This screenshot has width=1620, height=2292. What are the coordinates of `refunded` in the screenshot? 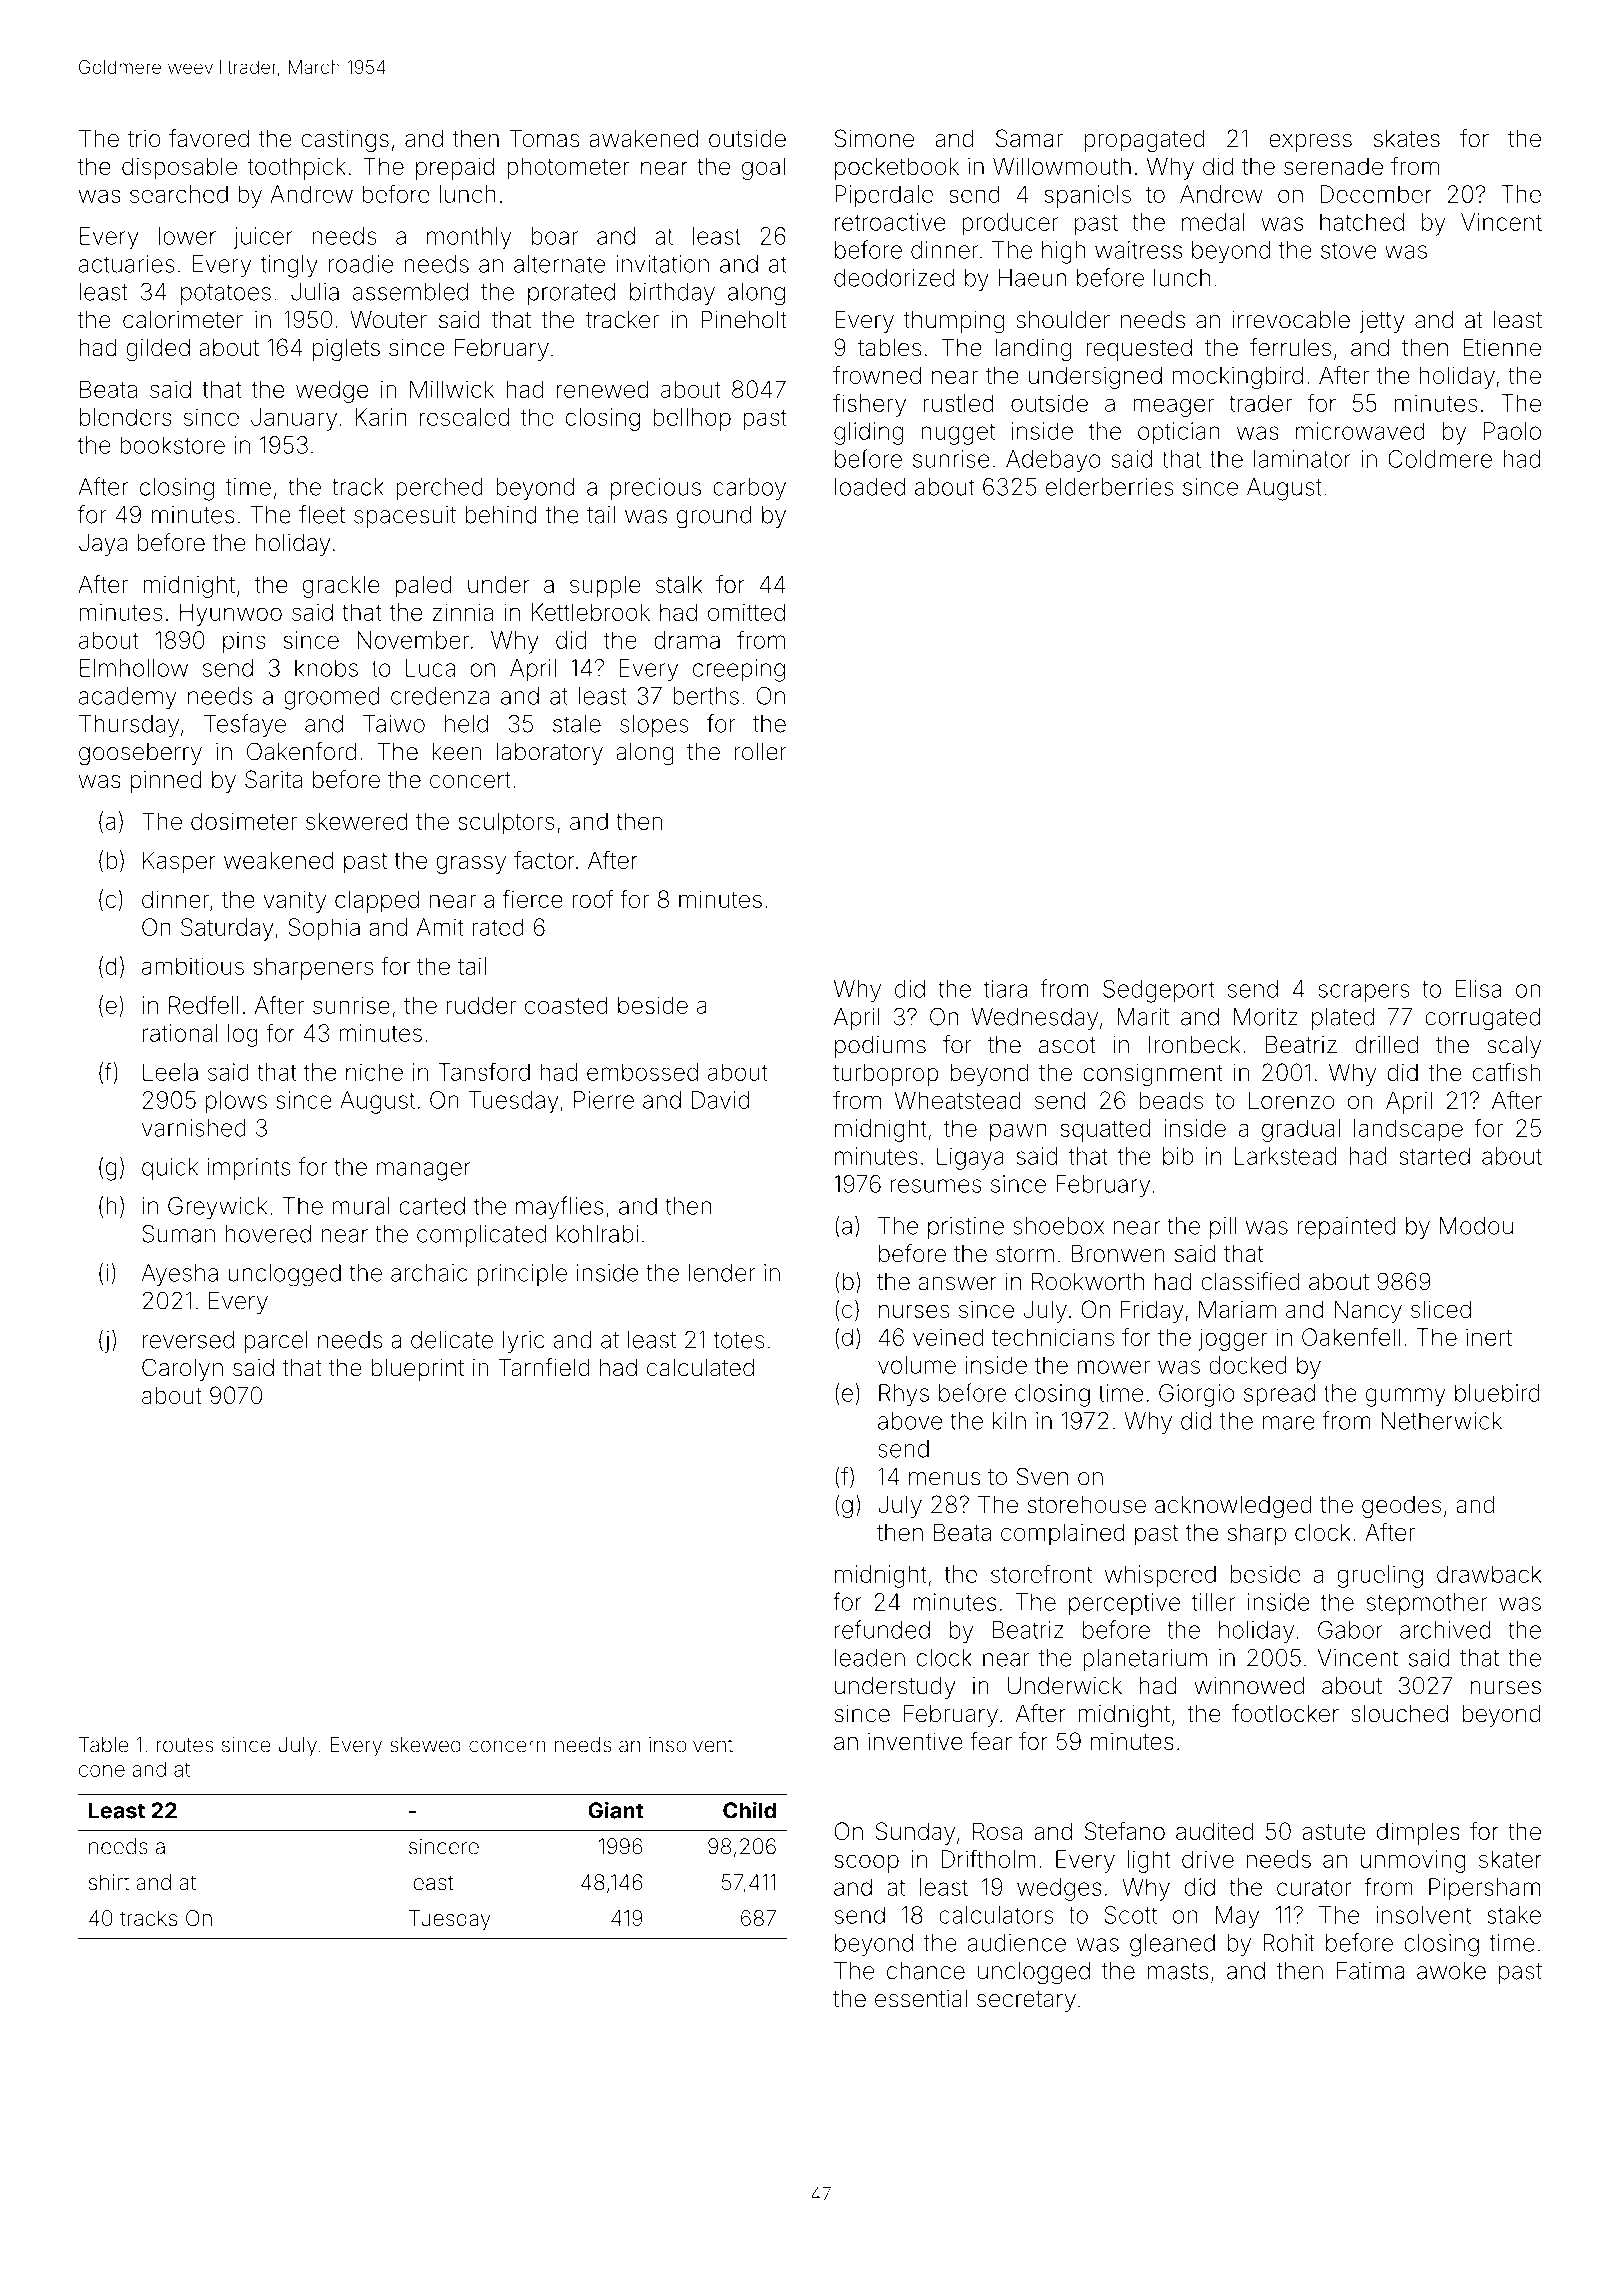 It's located at (882, 1629).
